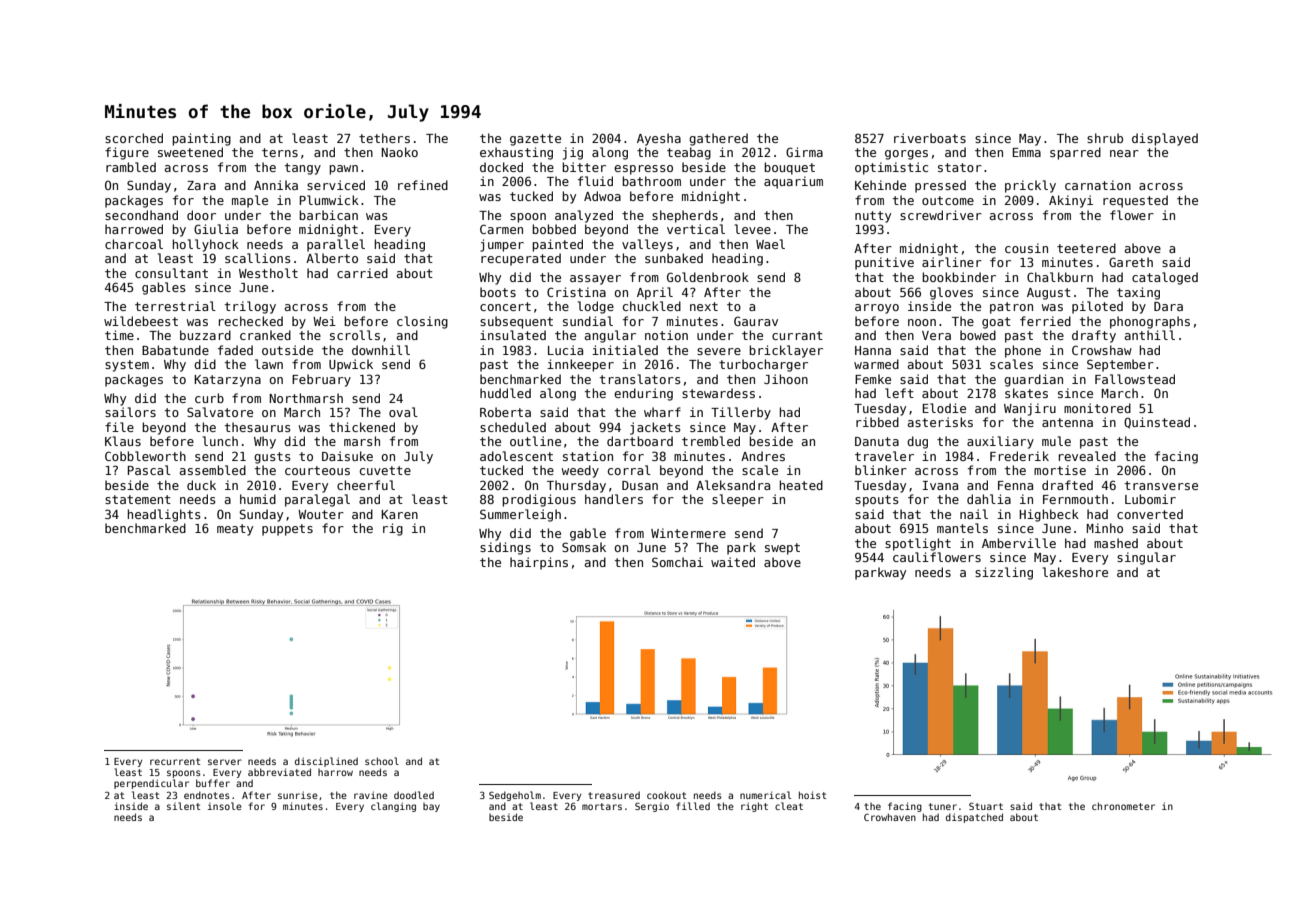 Image resolution: width=1308 pixels, height=924 pixels. Describe the element at coordinates (1105, 138) in the screenshot. I see `shrub` at that location.
